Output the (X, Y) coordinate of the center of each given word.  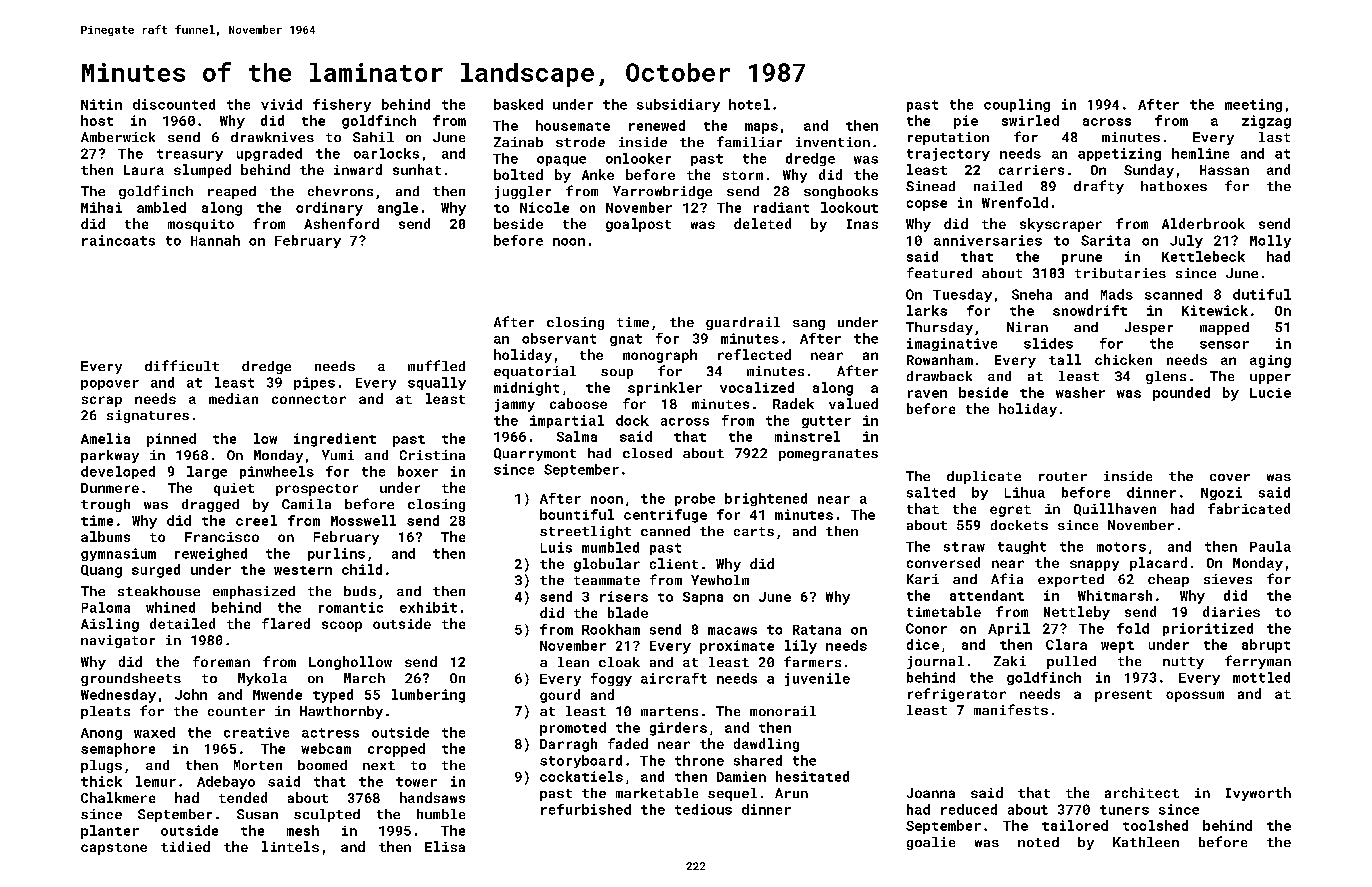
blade (628, 612)
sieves (1228, 579)
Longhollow (350, 663)
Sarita (1105, 240)
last (1274, 137)
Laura (144, 170)
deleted (762, 223)
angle (398, 209)
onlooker (638, 158)
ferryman (1258, 662)
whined (170, 607)
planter (110, 832)
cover (1230, 477)
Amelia (105, 438)
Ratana (817, 630)
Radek (793, 403)
